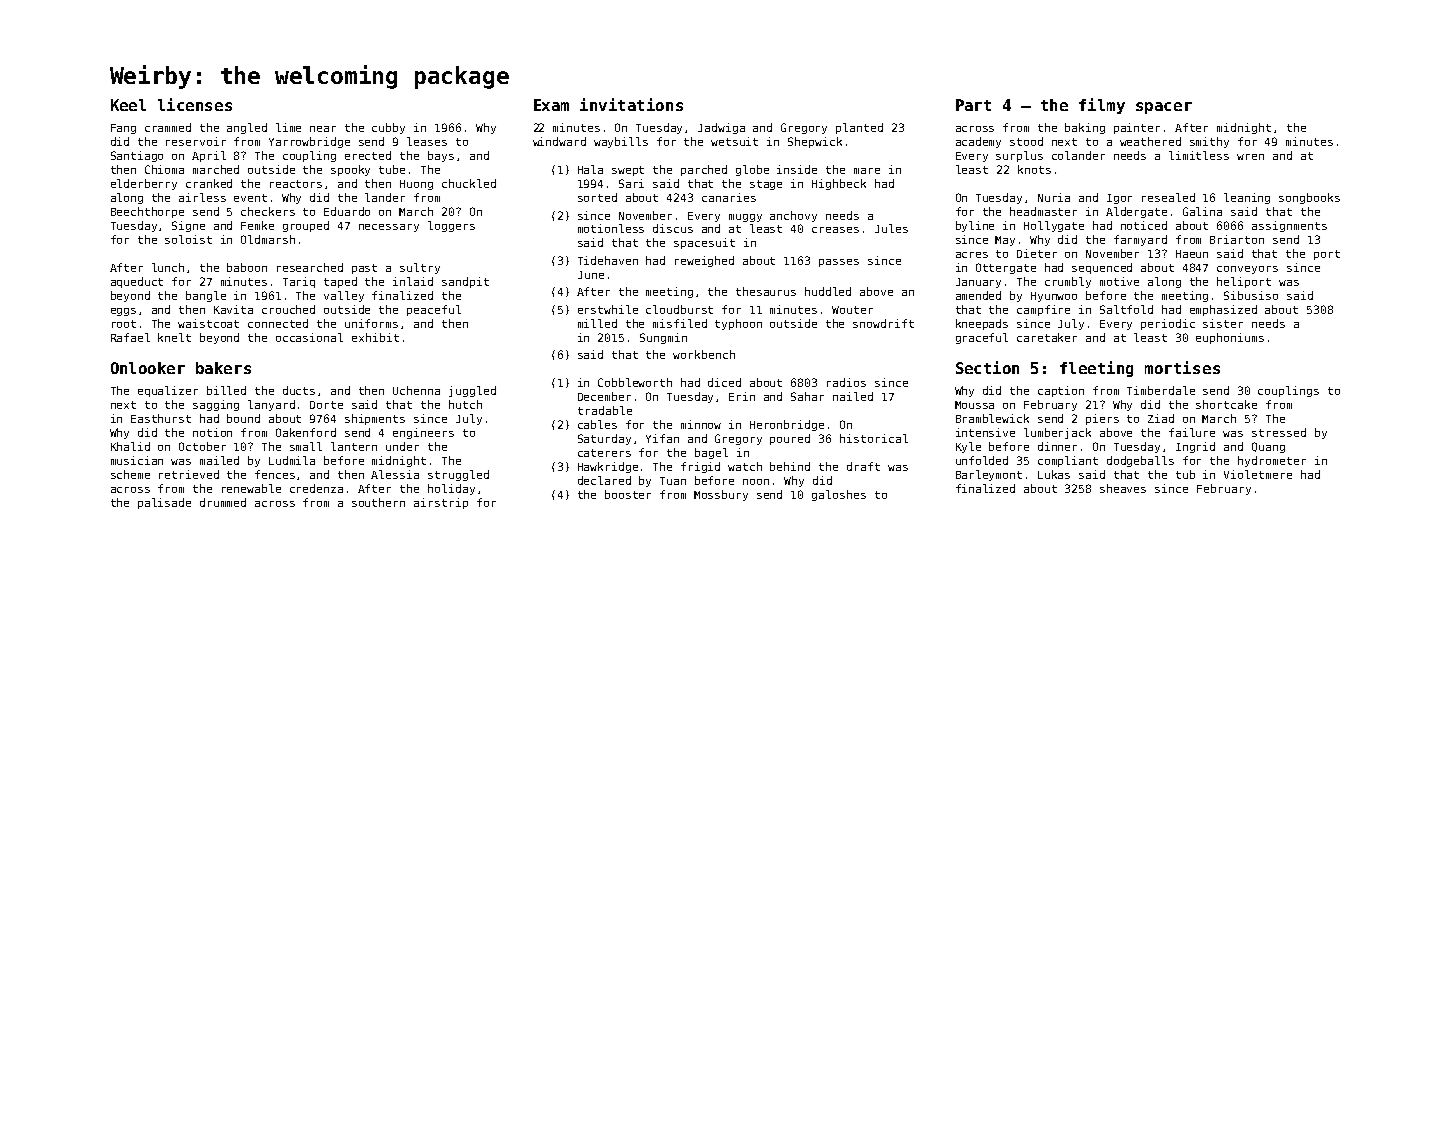 The image size is (1452, 1122). What do you see at coordinates (1102, 106) in the screenshot?
I see `filmy` at bounding box center [1102, 106].
